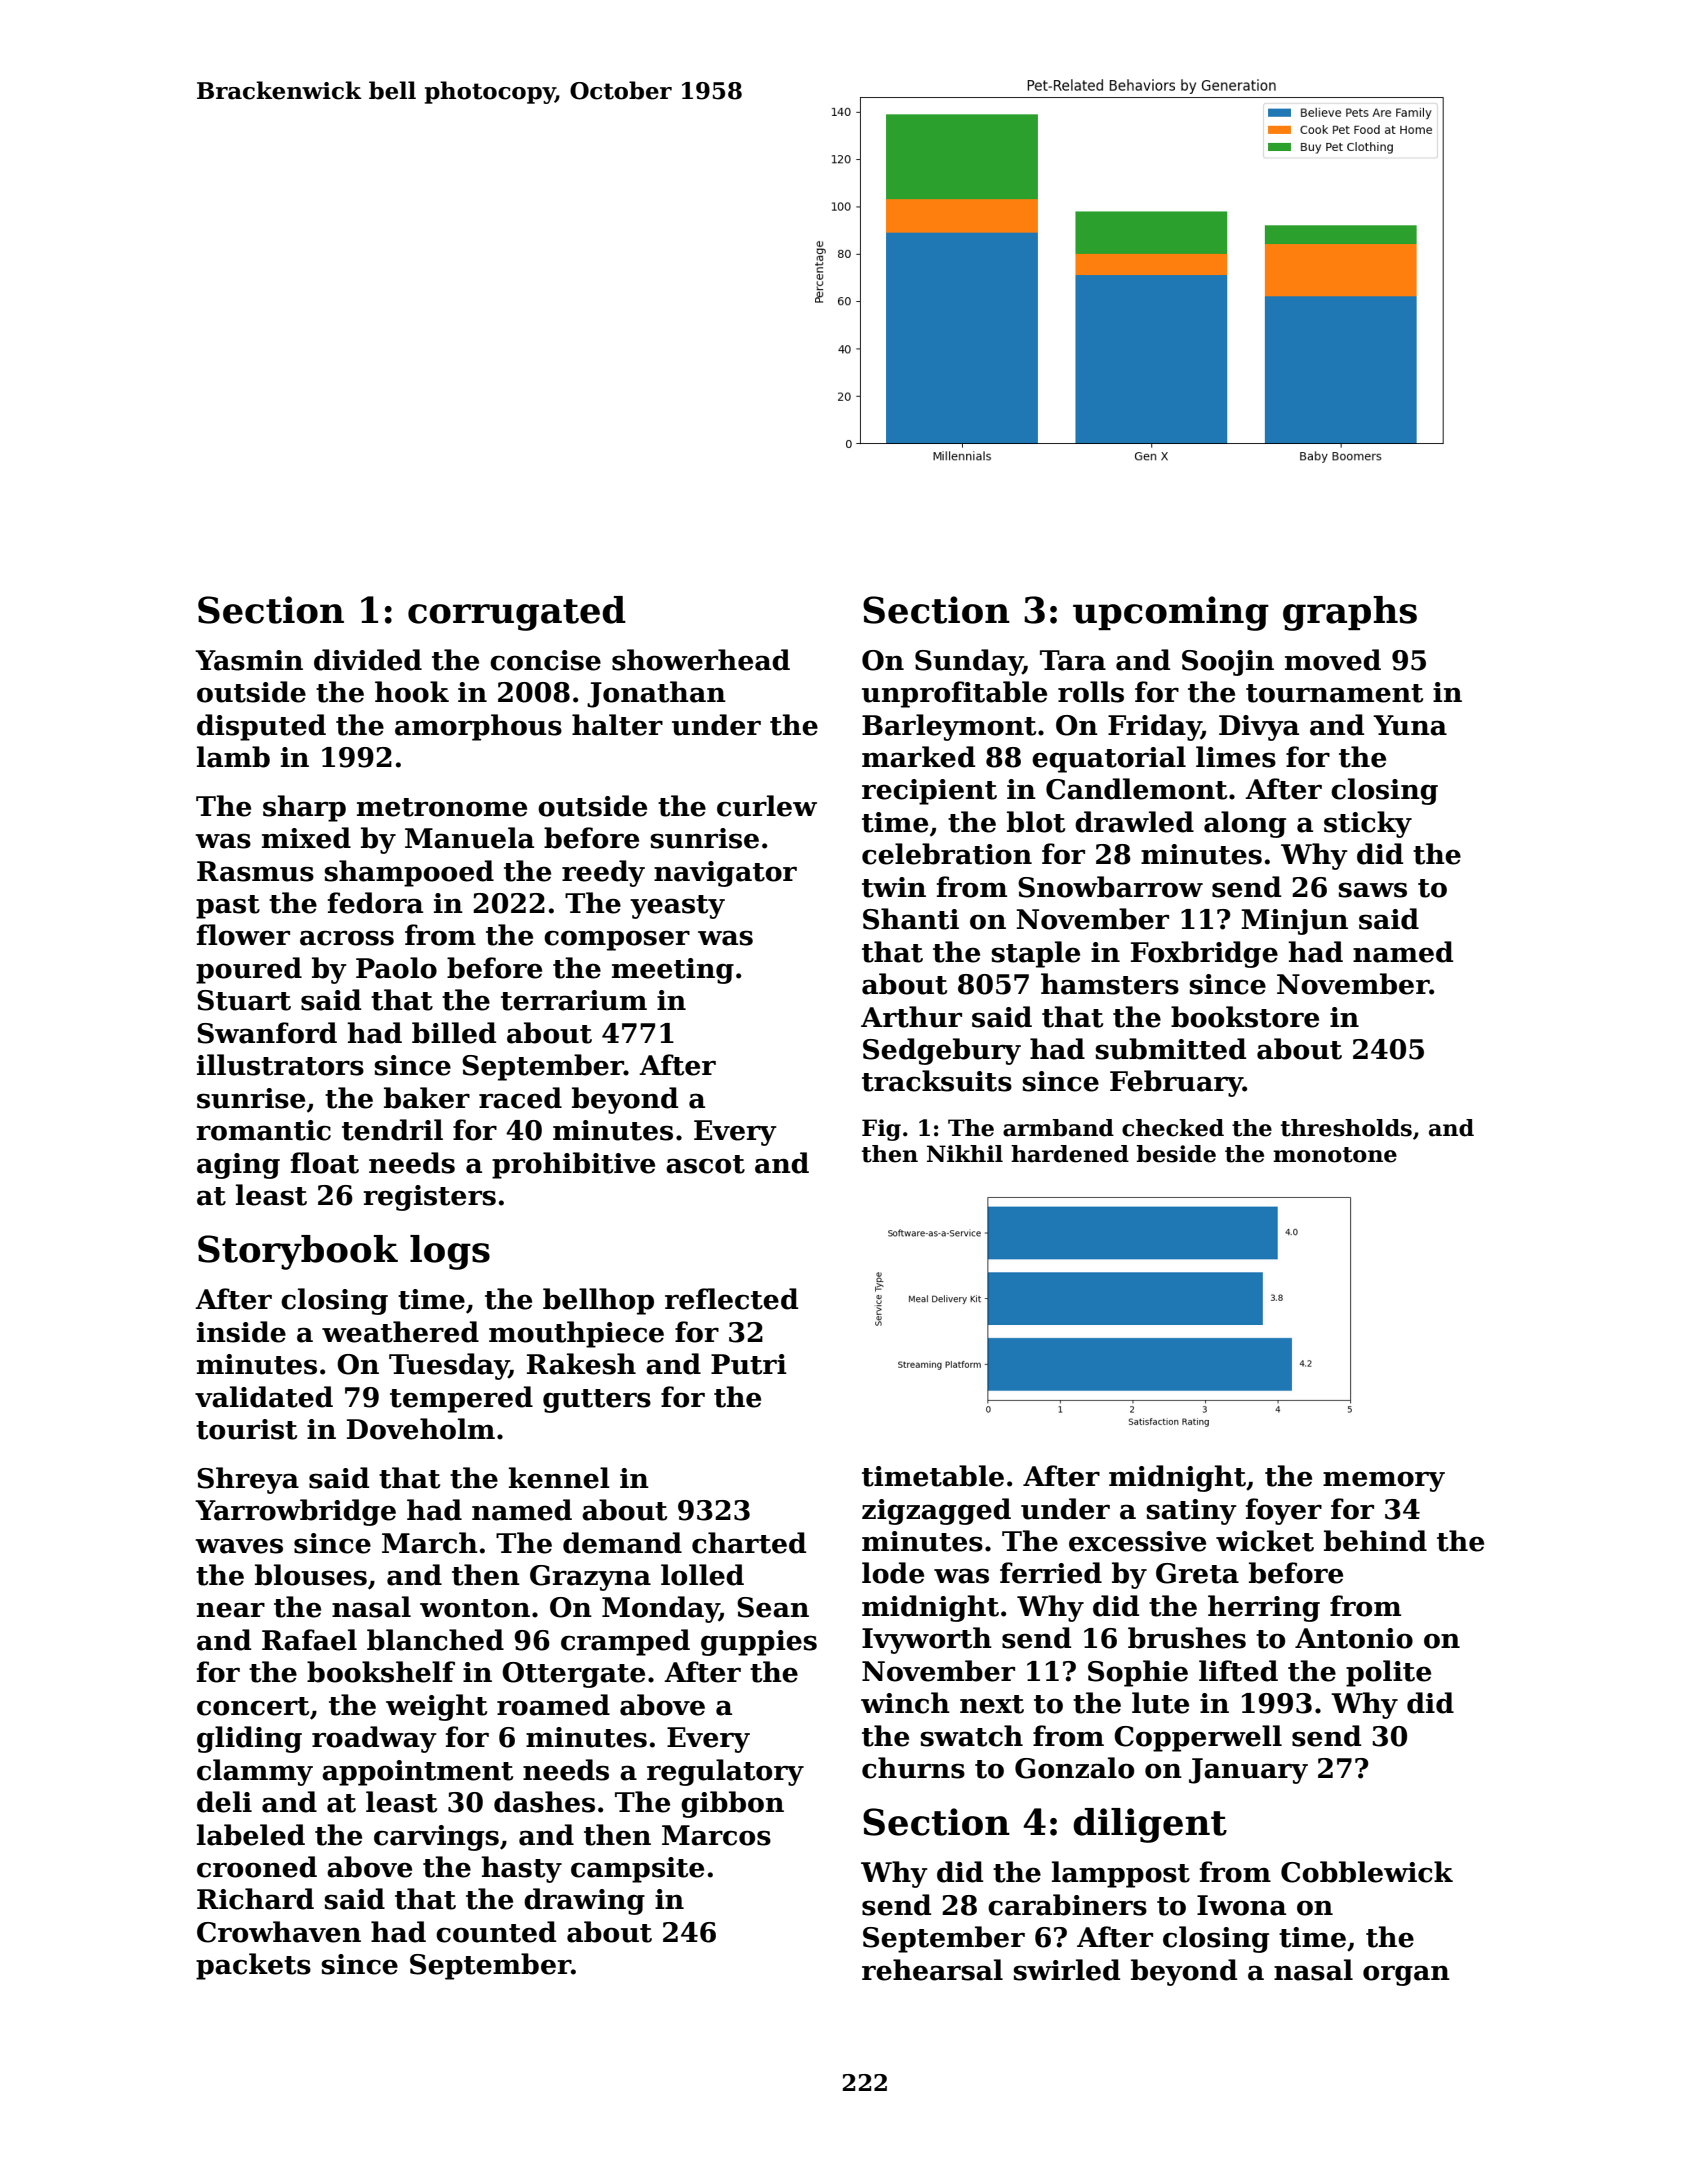 The width and height of the screenshot is (1683, 2178). What do you see at coordinates (1350, 613) in the screenshot?
I see `graphs` at bounding box center [1350, 613].
